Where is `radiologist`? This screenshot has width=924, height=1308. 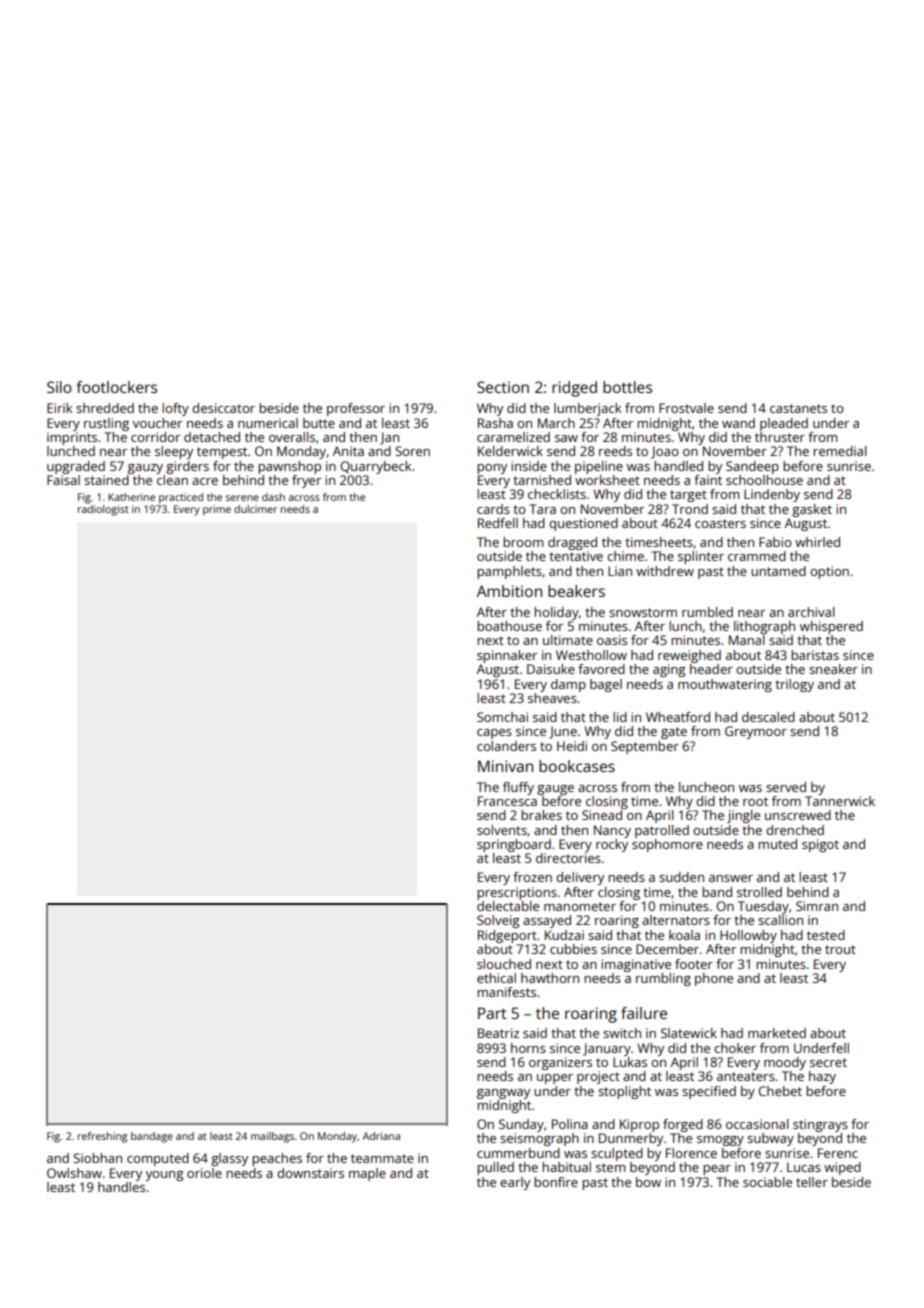
radiologist is located at coordinates (103, 510).
